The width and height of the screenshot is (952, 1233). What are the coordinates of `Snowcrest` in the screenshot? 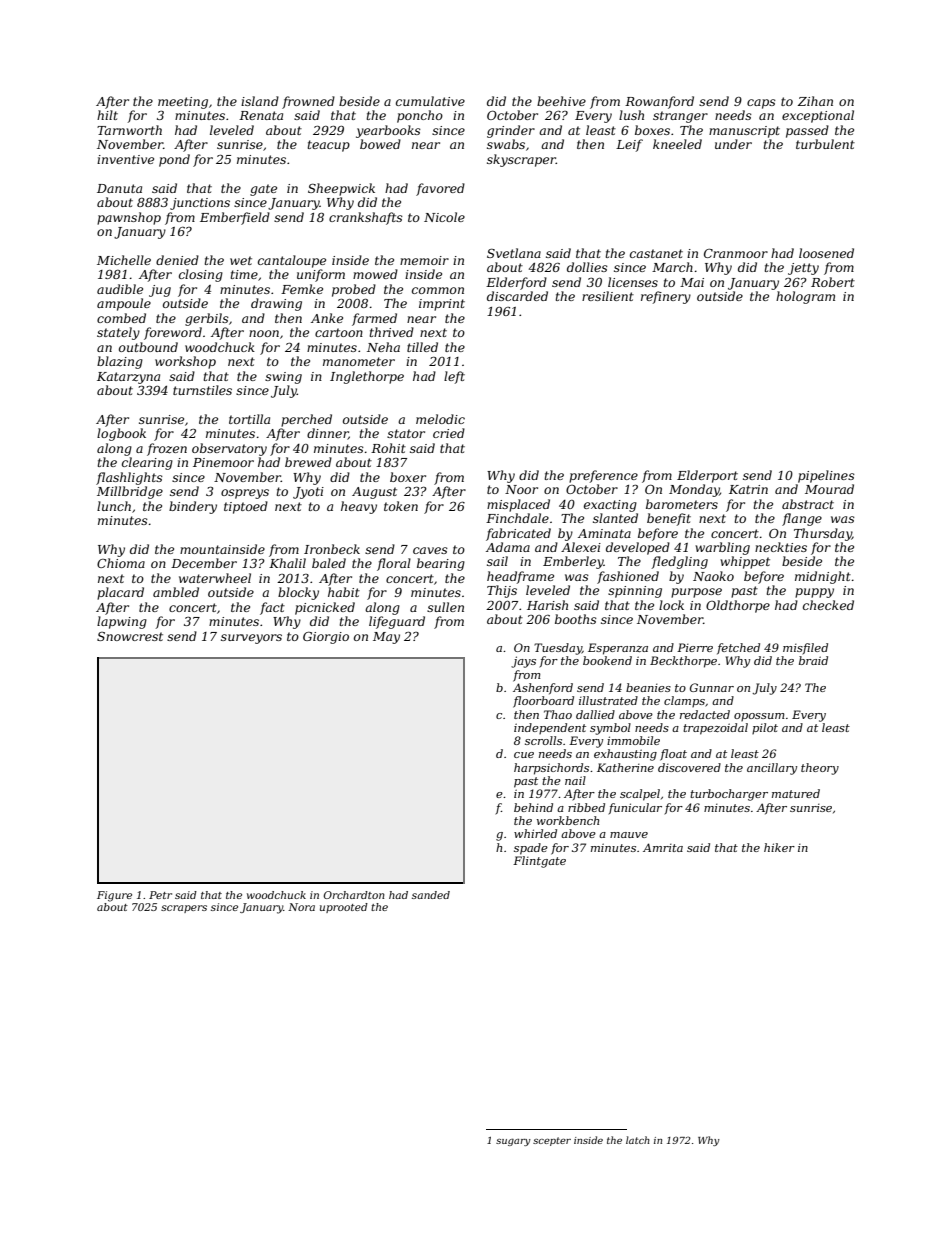 It's located at (130, 636).
